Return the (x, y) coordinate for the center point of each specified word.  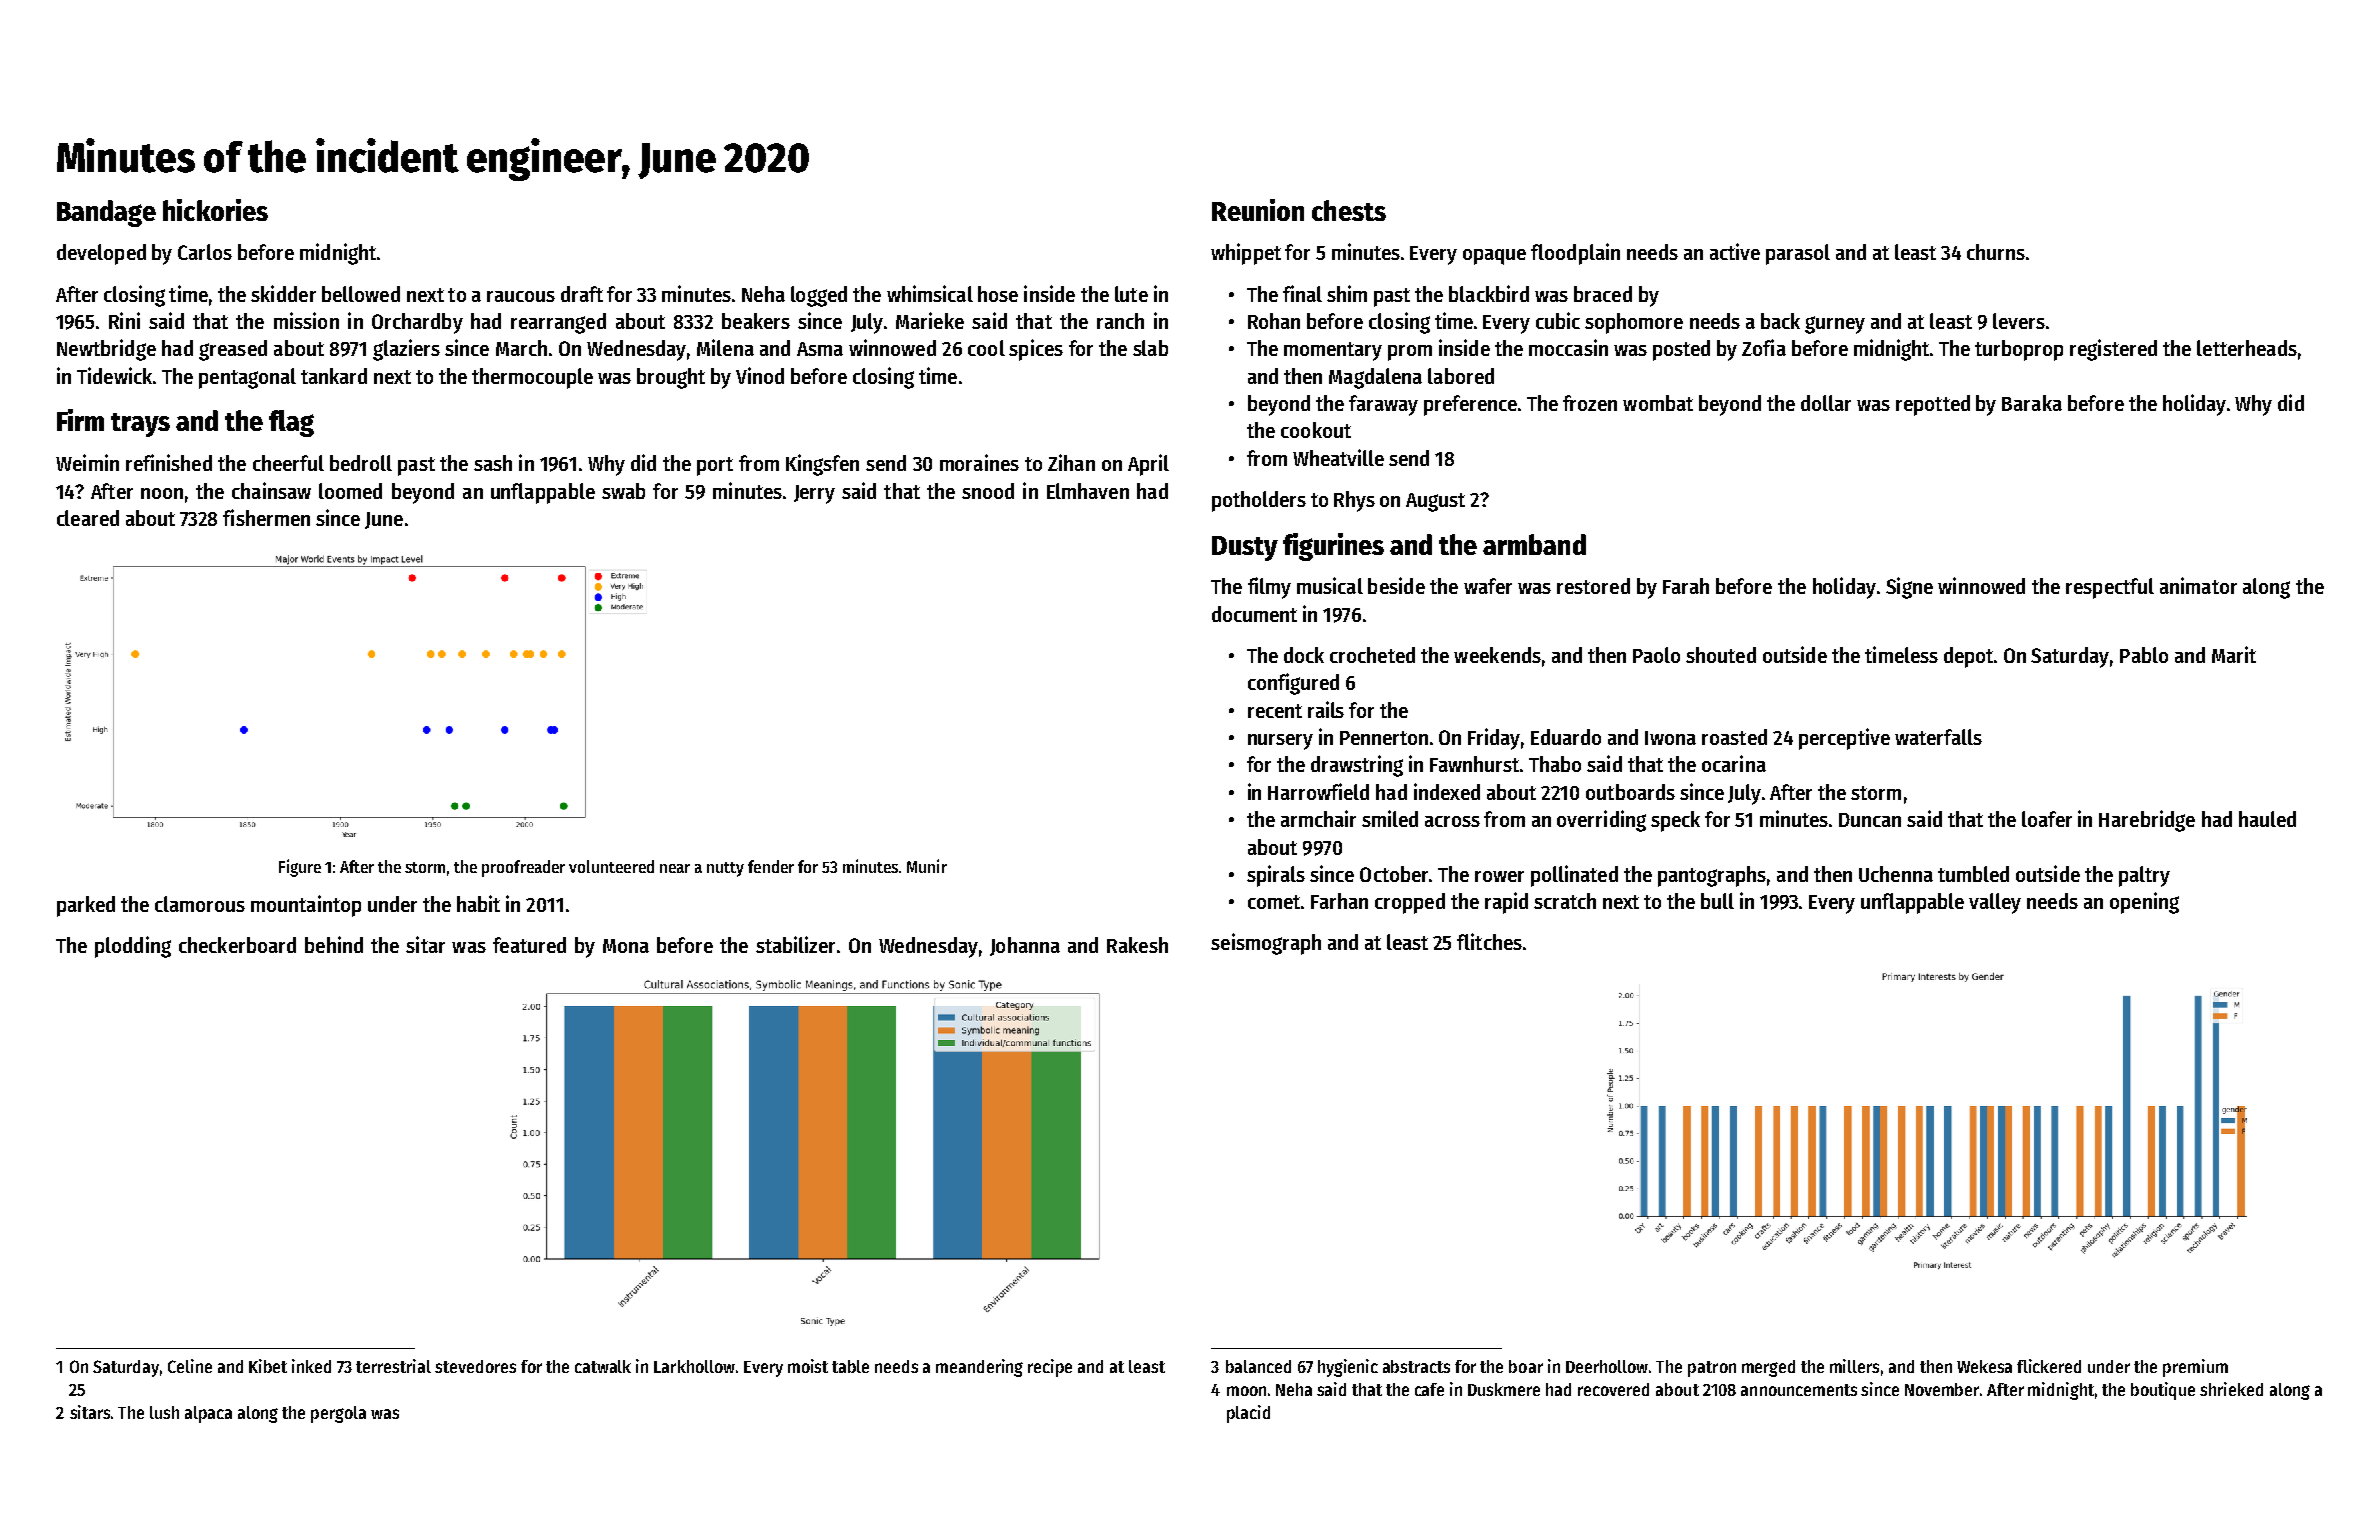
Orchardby (417, 323)
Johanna (1025, 946)
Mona (626, 946)
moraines (979, 462)
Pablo (2144, 655)
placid (1248, 1414)
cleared (88, 518)
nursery (1280, 742)
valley (1995, 903)
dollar (1826, 403)
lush (164, 1412)
